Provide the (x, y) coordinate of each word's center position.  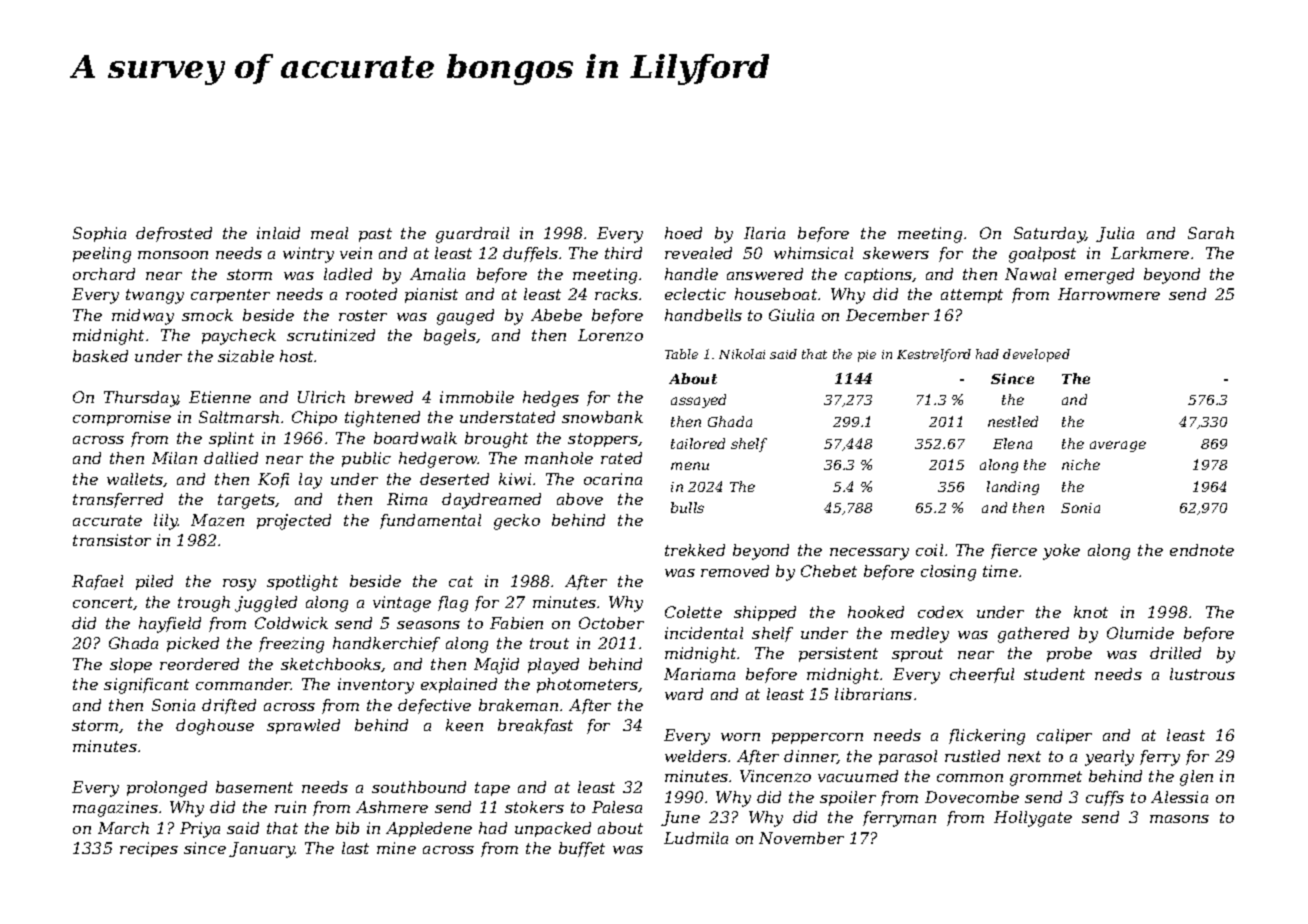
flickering (987, 737)
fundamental (430, 521)
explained (459, 685)
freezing (291, 645)
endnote (1202, 550)
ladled (348, 274)
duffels (530, 254)
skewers (896, 253)
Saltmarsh (239, 417)
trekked (695, 550)
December (887, 315)
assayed (698, 401)
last (355, 848)
